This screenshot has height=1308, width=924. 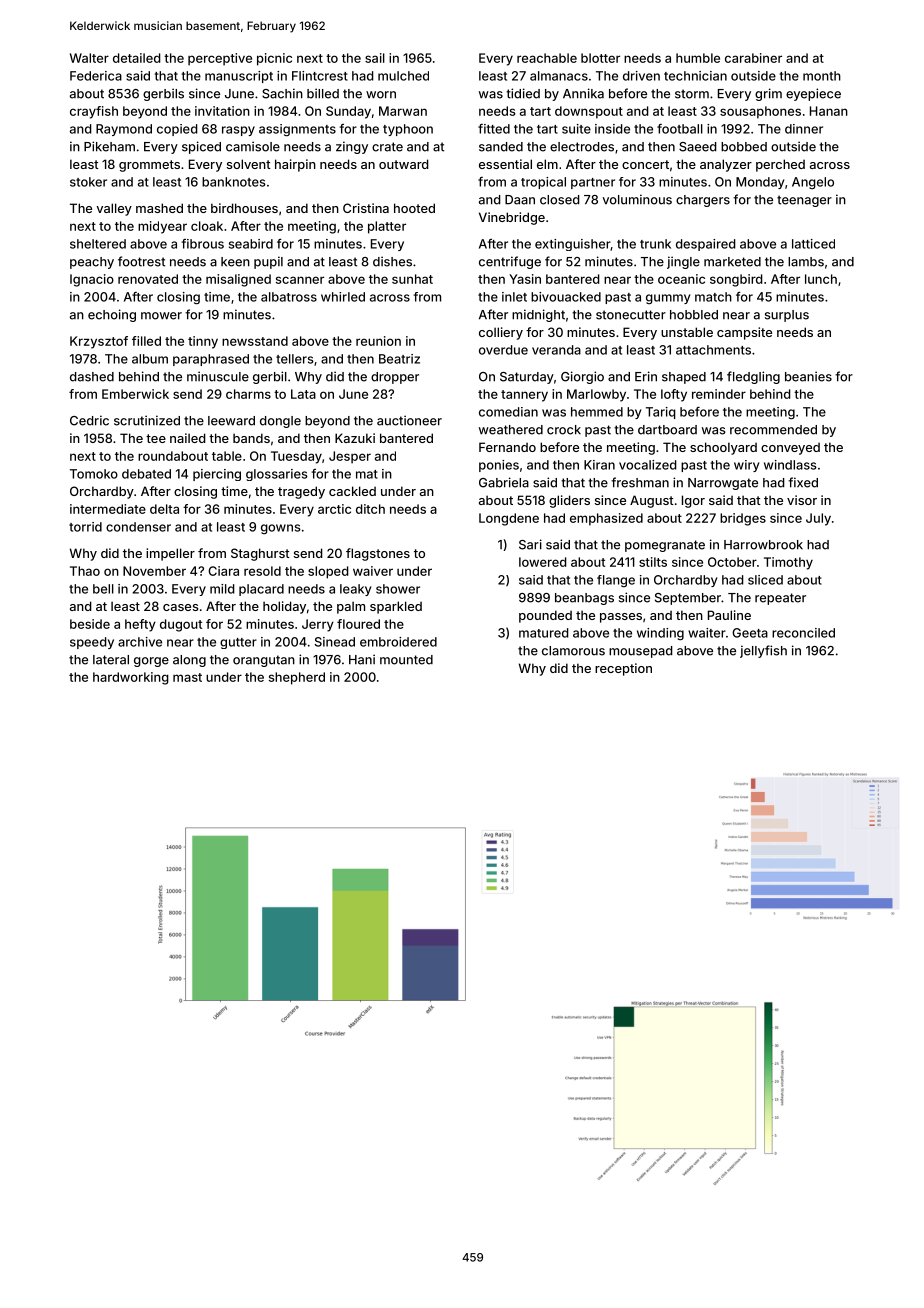 I want to click on shepherd, so click(x=297, y=678).
